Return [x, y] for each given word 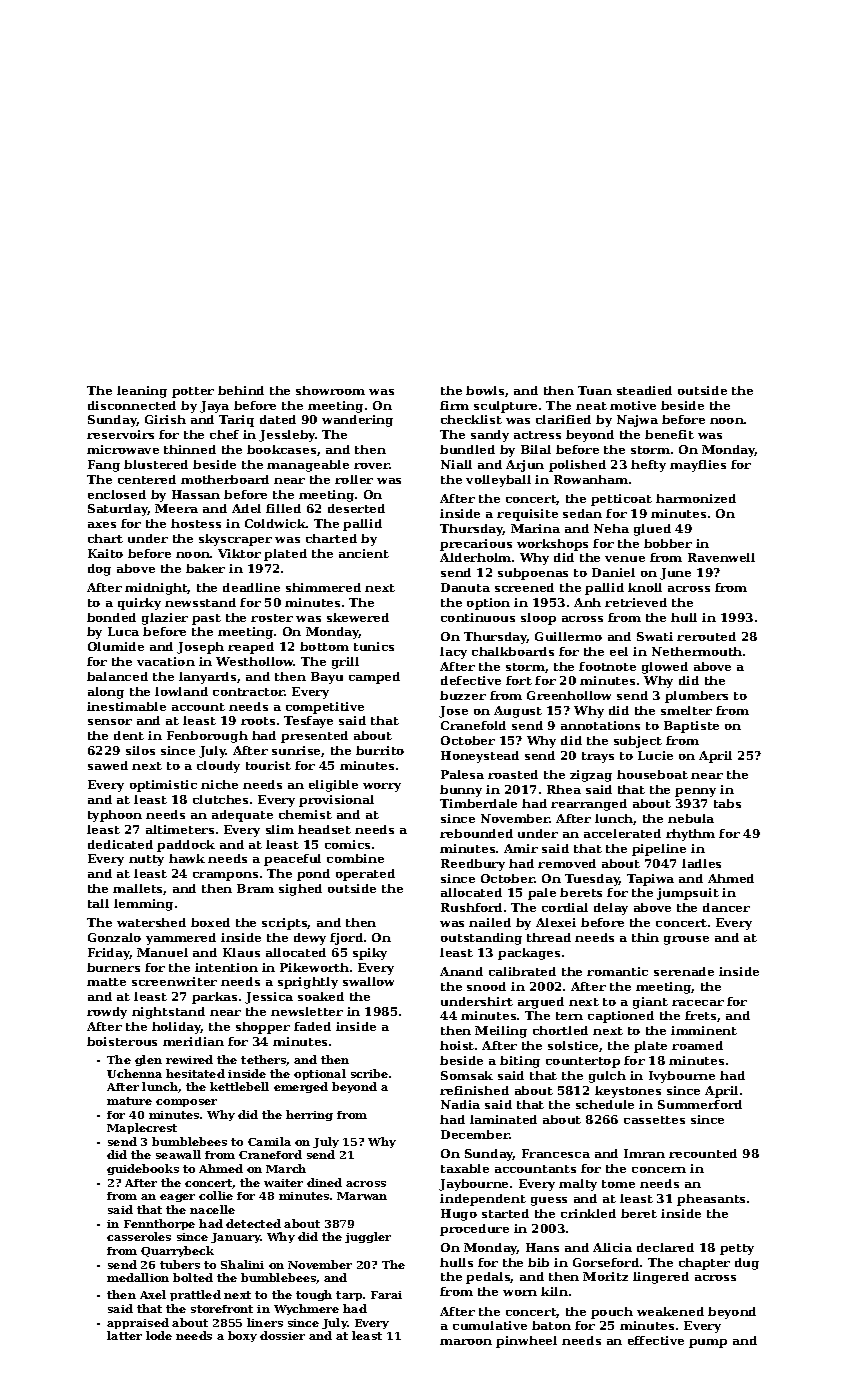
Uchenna [134, 1073]
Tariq [236, 421]
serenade [684, 971]
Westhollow [255, 661]
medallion [138, 1277]
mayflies [698, 466]
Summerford [700, 1104]
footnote [607, 666]
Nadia [460, 1104]
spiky [370, 954]
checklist [471, 419]
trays [598, 757]
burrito [380, 750]
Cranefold [473, 725]
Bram [255, 888]
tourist [268, 765]
